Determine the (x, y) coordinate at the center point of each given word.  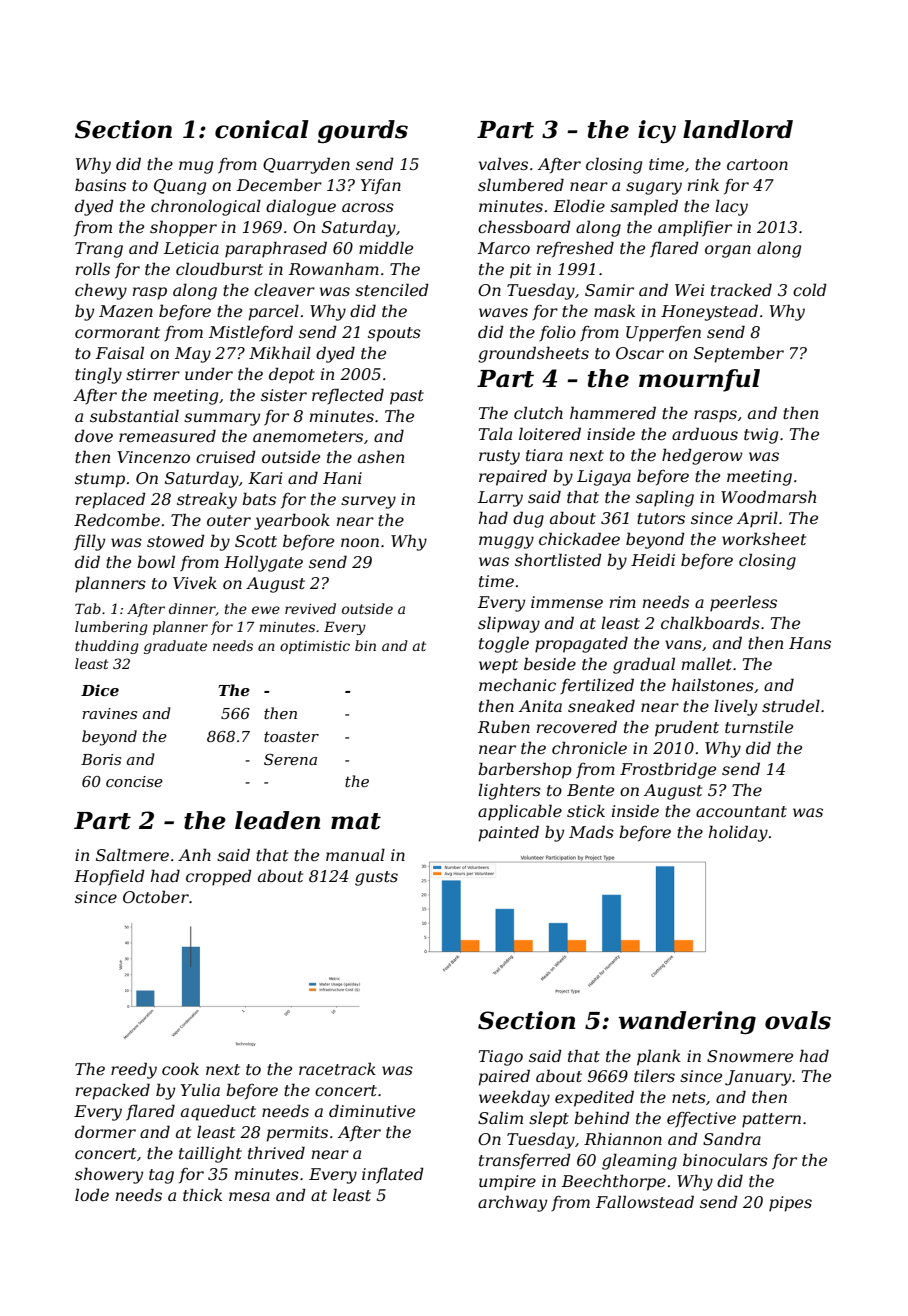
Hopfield (109, 877)
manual (355, 854)
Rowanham (334, 268)
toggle (504, 644)
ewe (266, 610)
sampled (644, 207)
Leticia (191, 248)
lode (92, 1194)
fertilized (597, 686)
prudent (687, 728)
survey (368, 502)
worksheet (764, 538)
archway (512, 1203)
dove (94, 435)
